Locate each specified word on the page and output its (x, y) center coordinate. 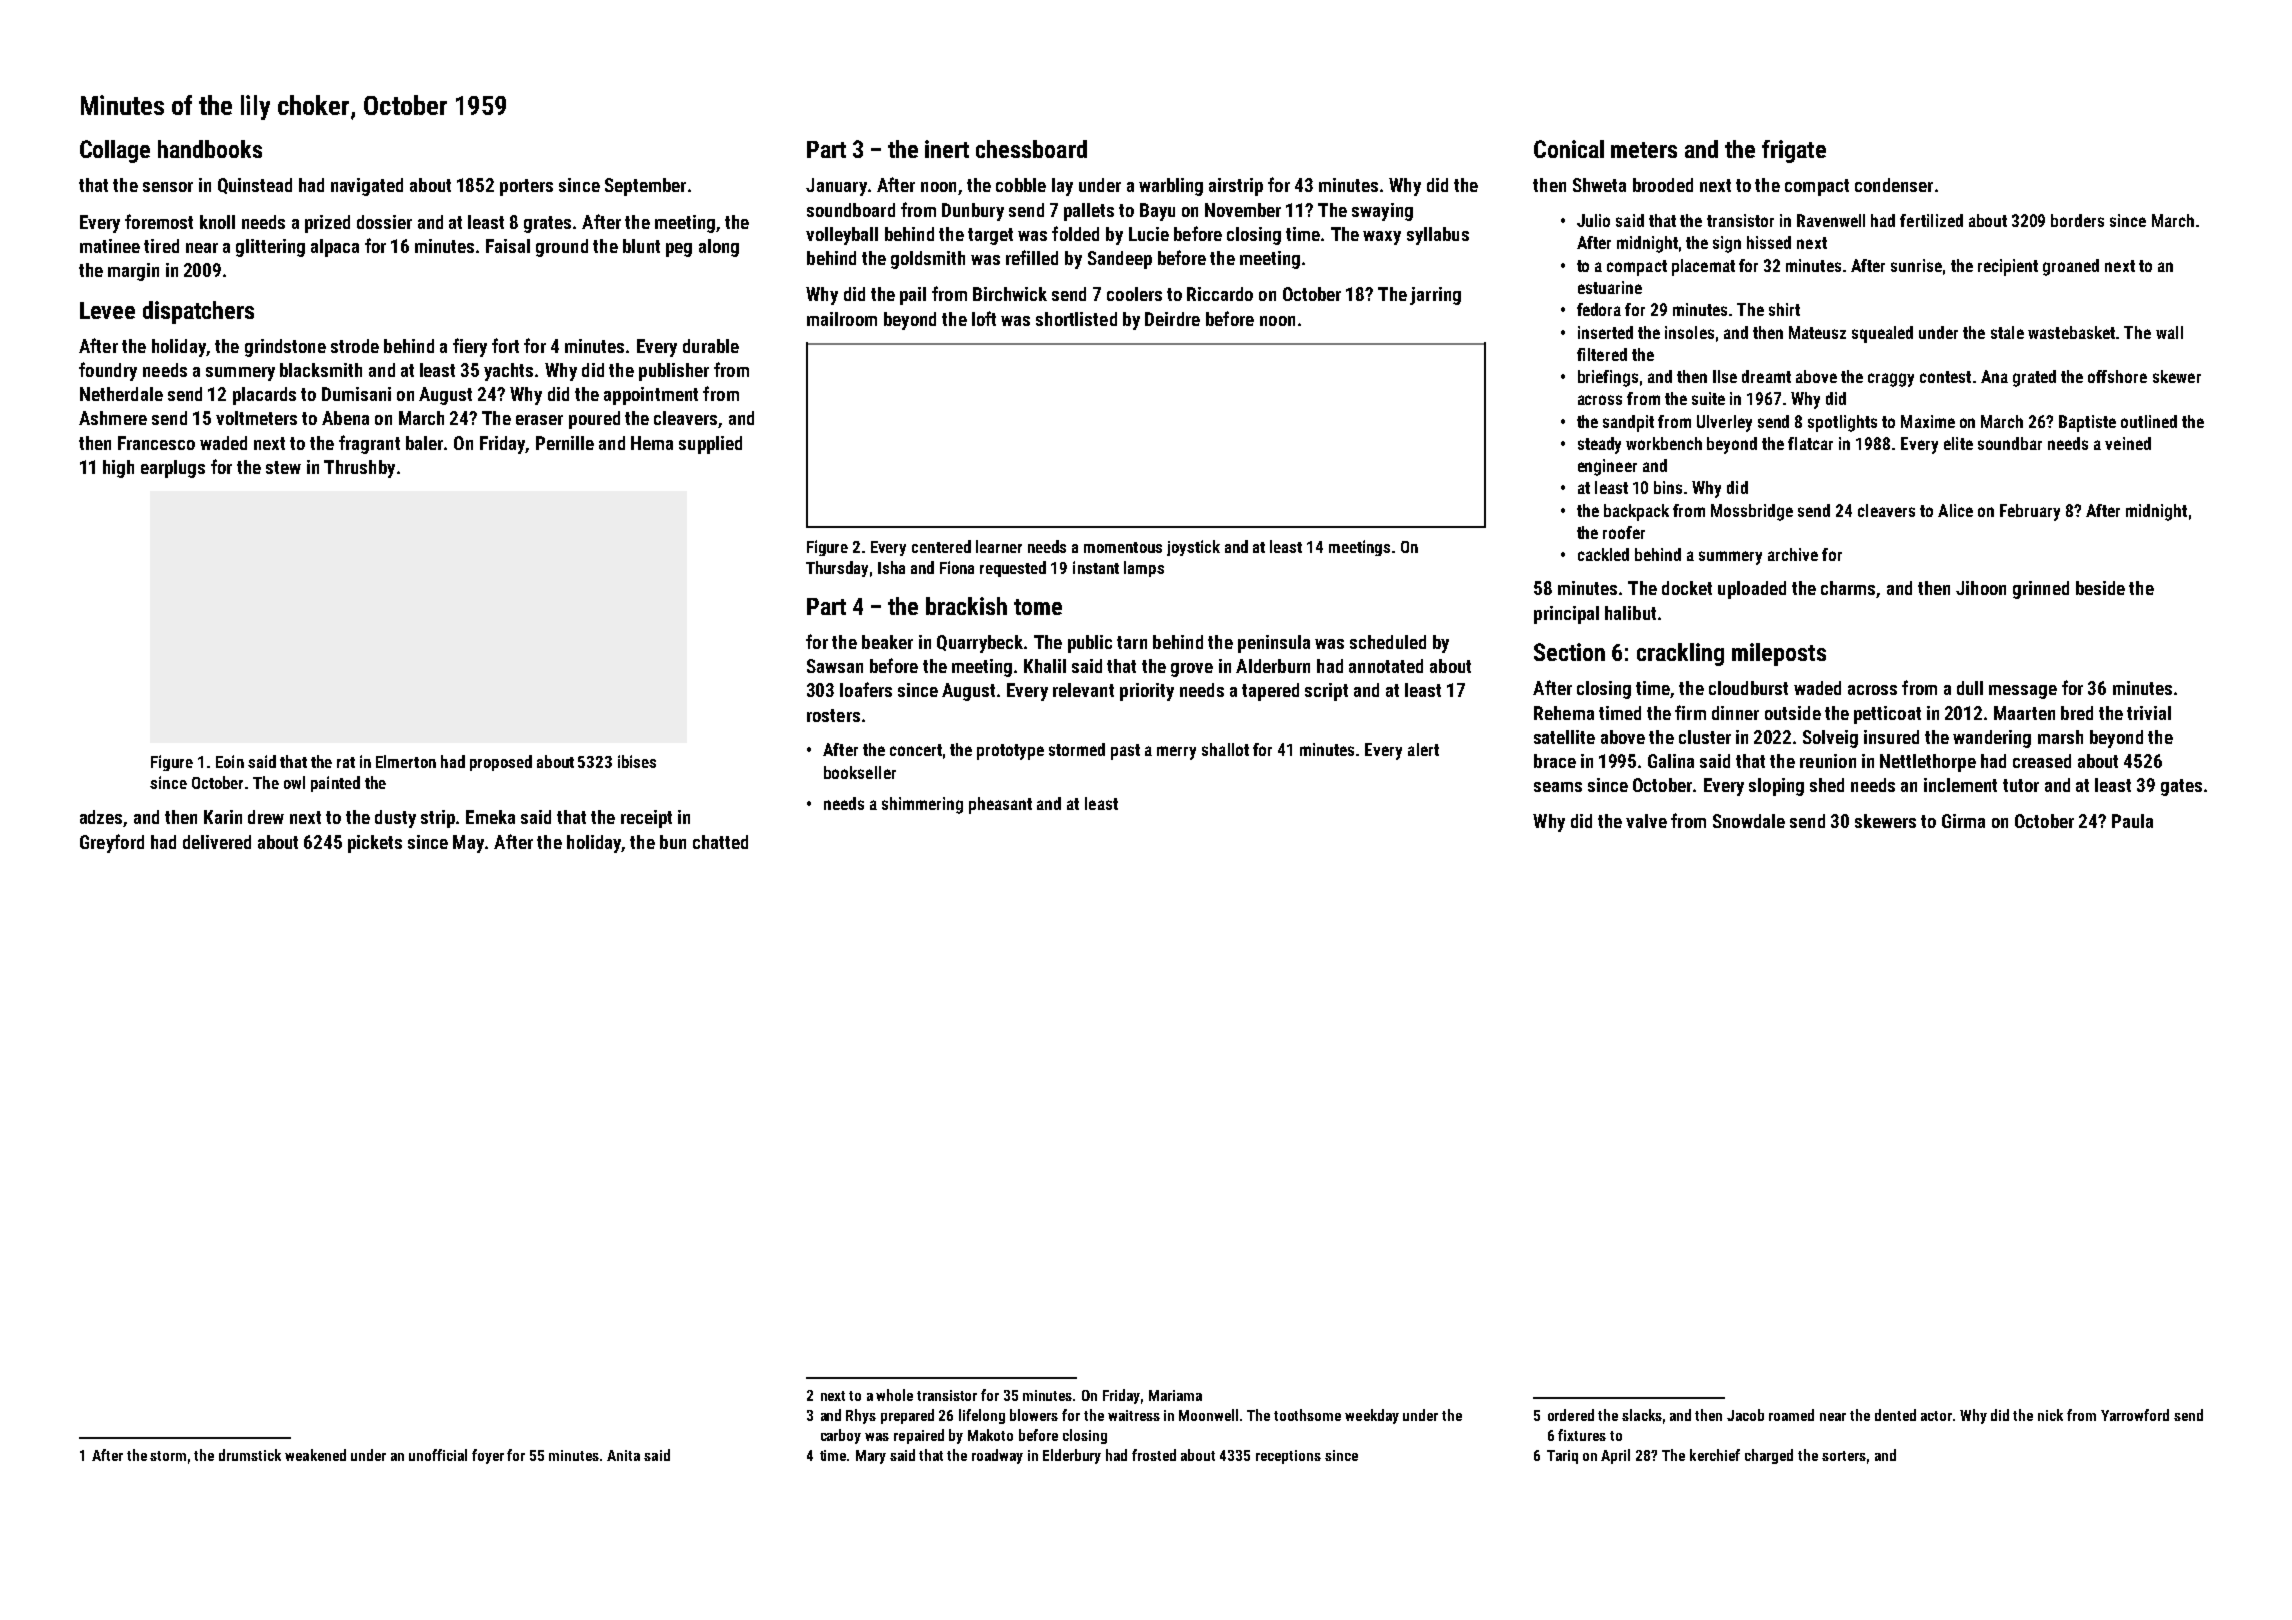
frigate (1794, 151)
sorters (1844, 1456)
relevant (1083, 690)
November (1243, 210)
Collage (115, 151)
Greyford (112, 843)
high (118, 469)
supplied (710, 445)
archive (1793, 554)
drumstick (250, 1455)
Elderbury (1072, 1456)
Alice (1955, 510)
